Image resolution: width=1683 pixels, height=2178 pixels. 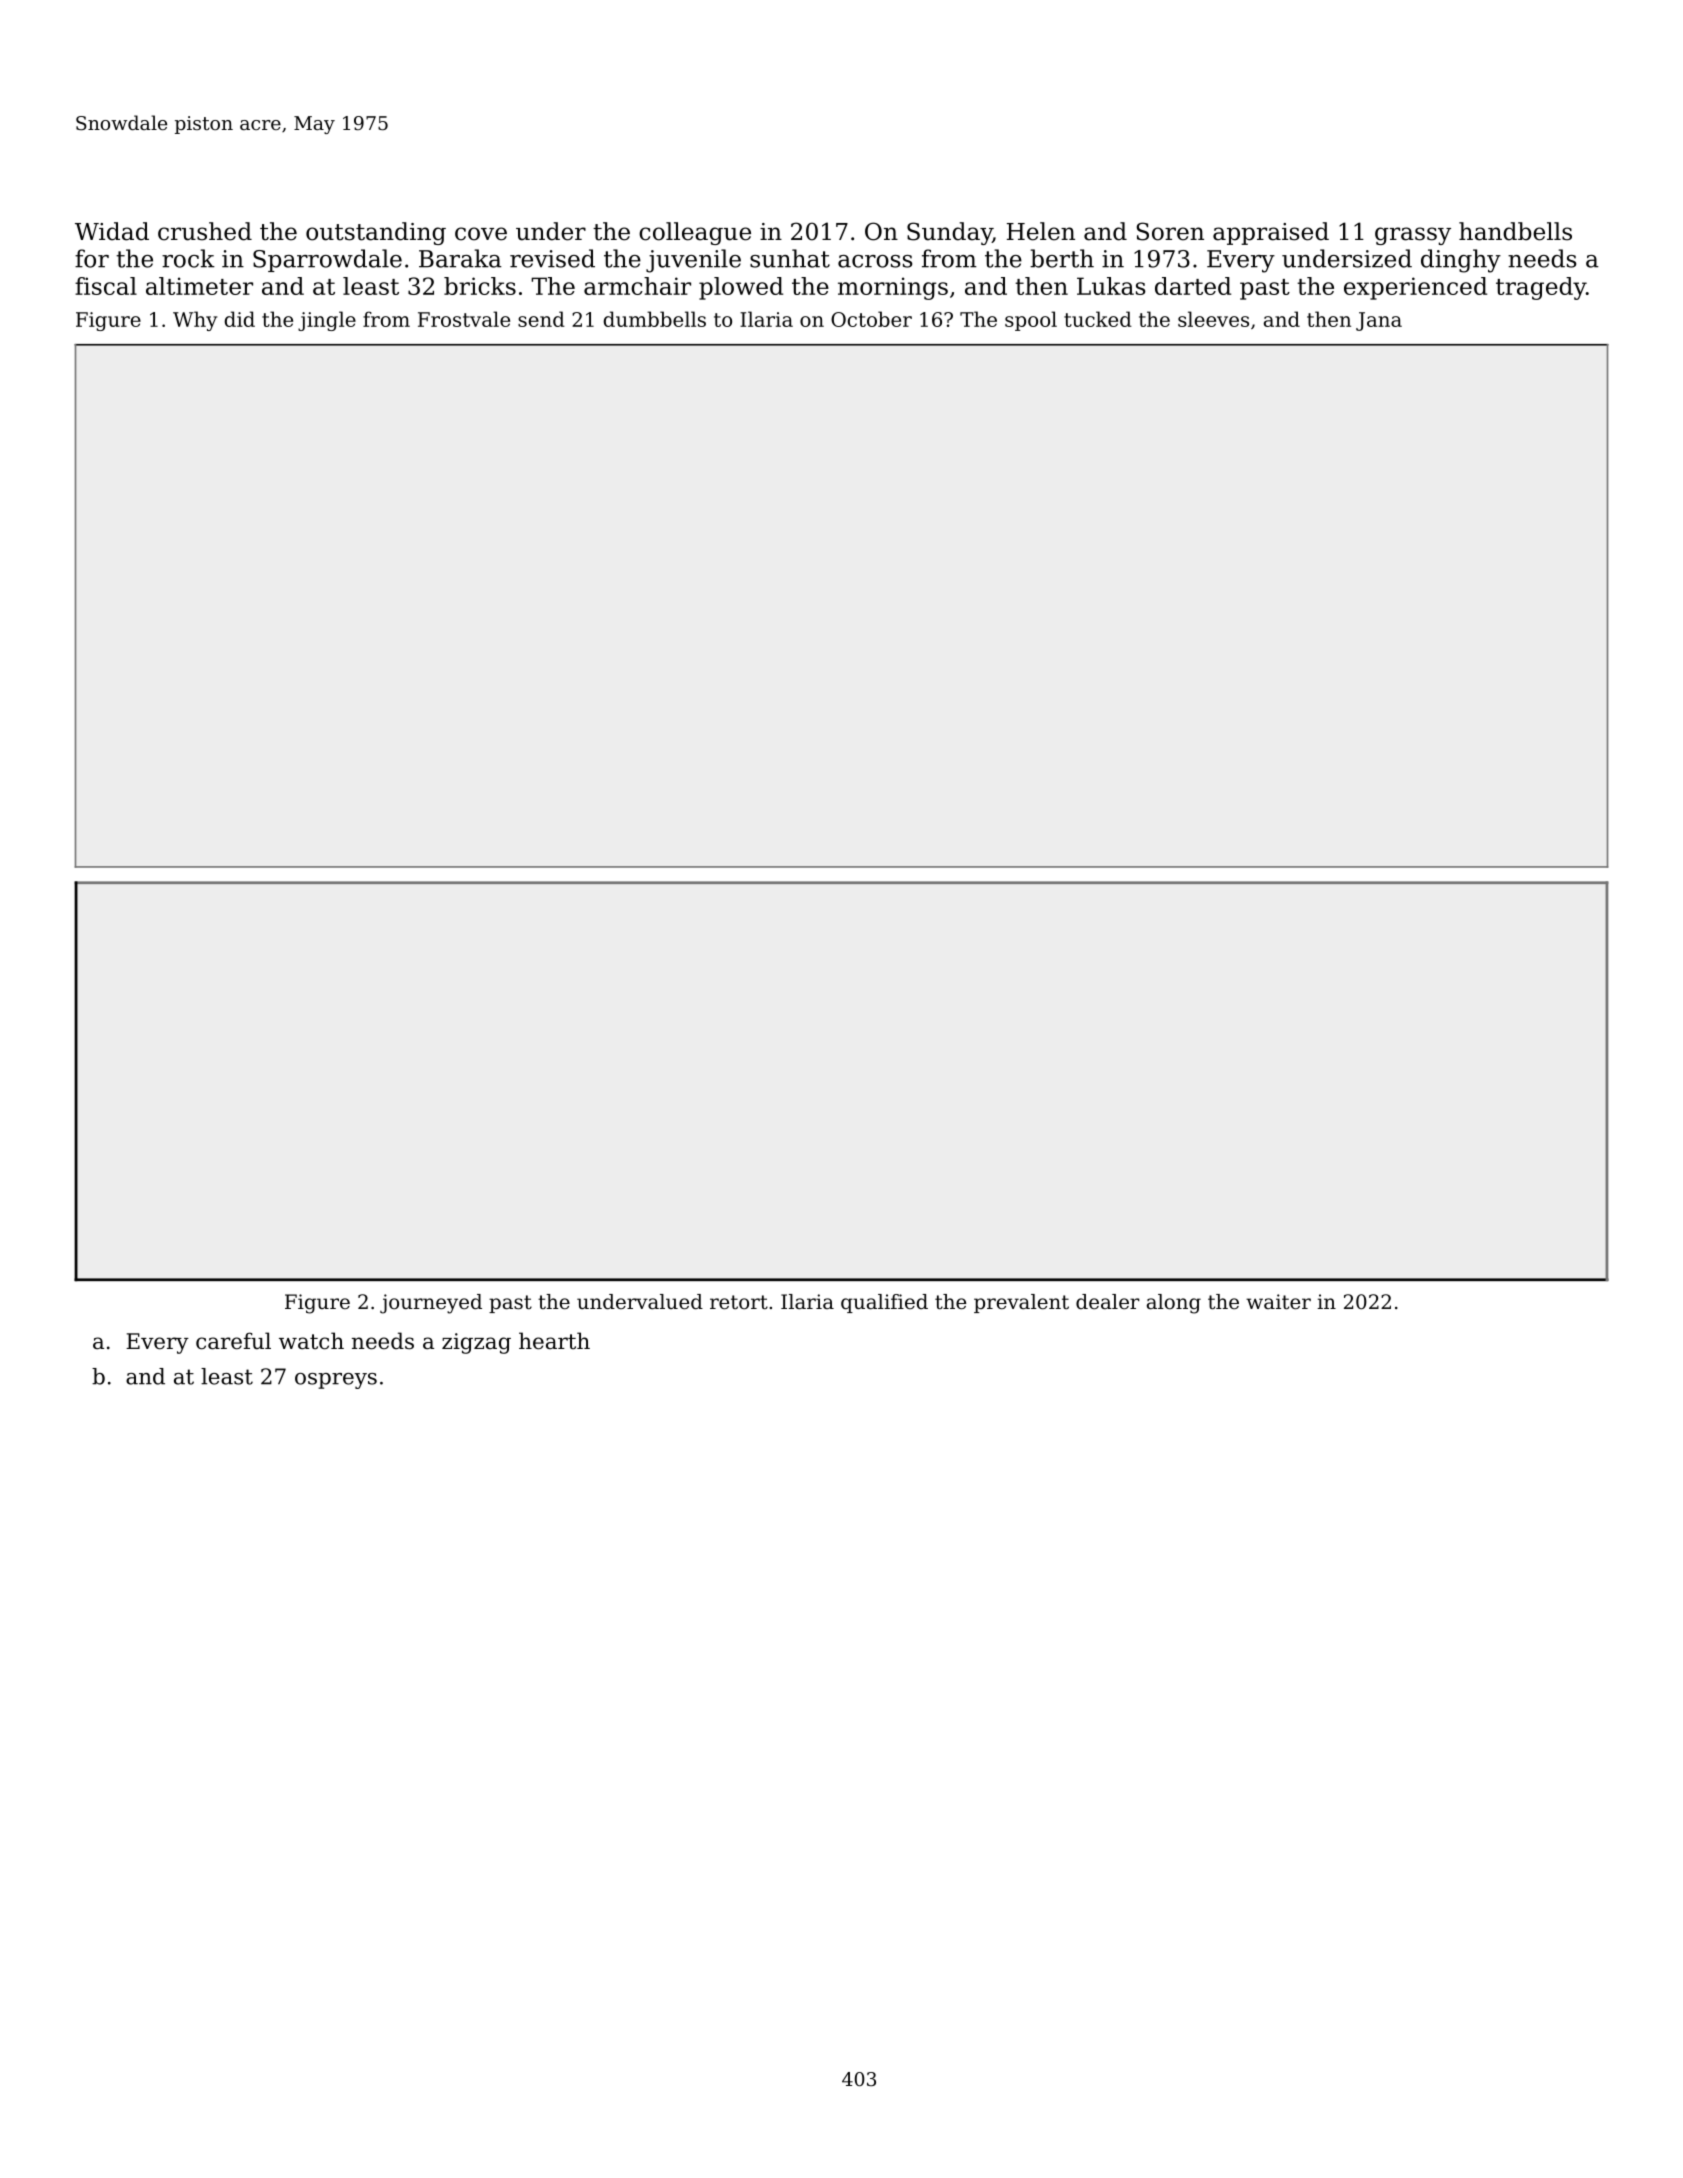 What do you see at coordinates (239, 319) in the screenshot?
I see `did` at bounding box center [239, 319].
